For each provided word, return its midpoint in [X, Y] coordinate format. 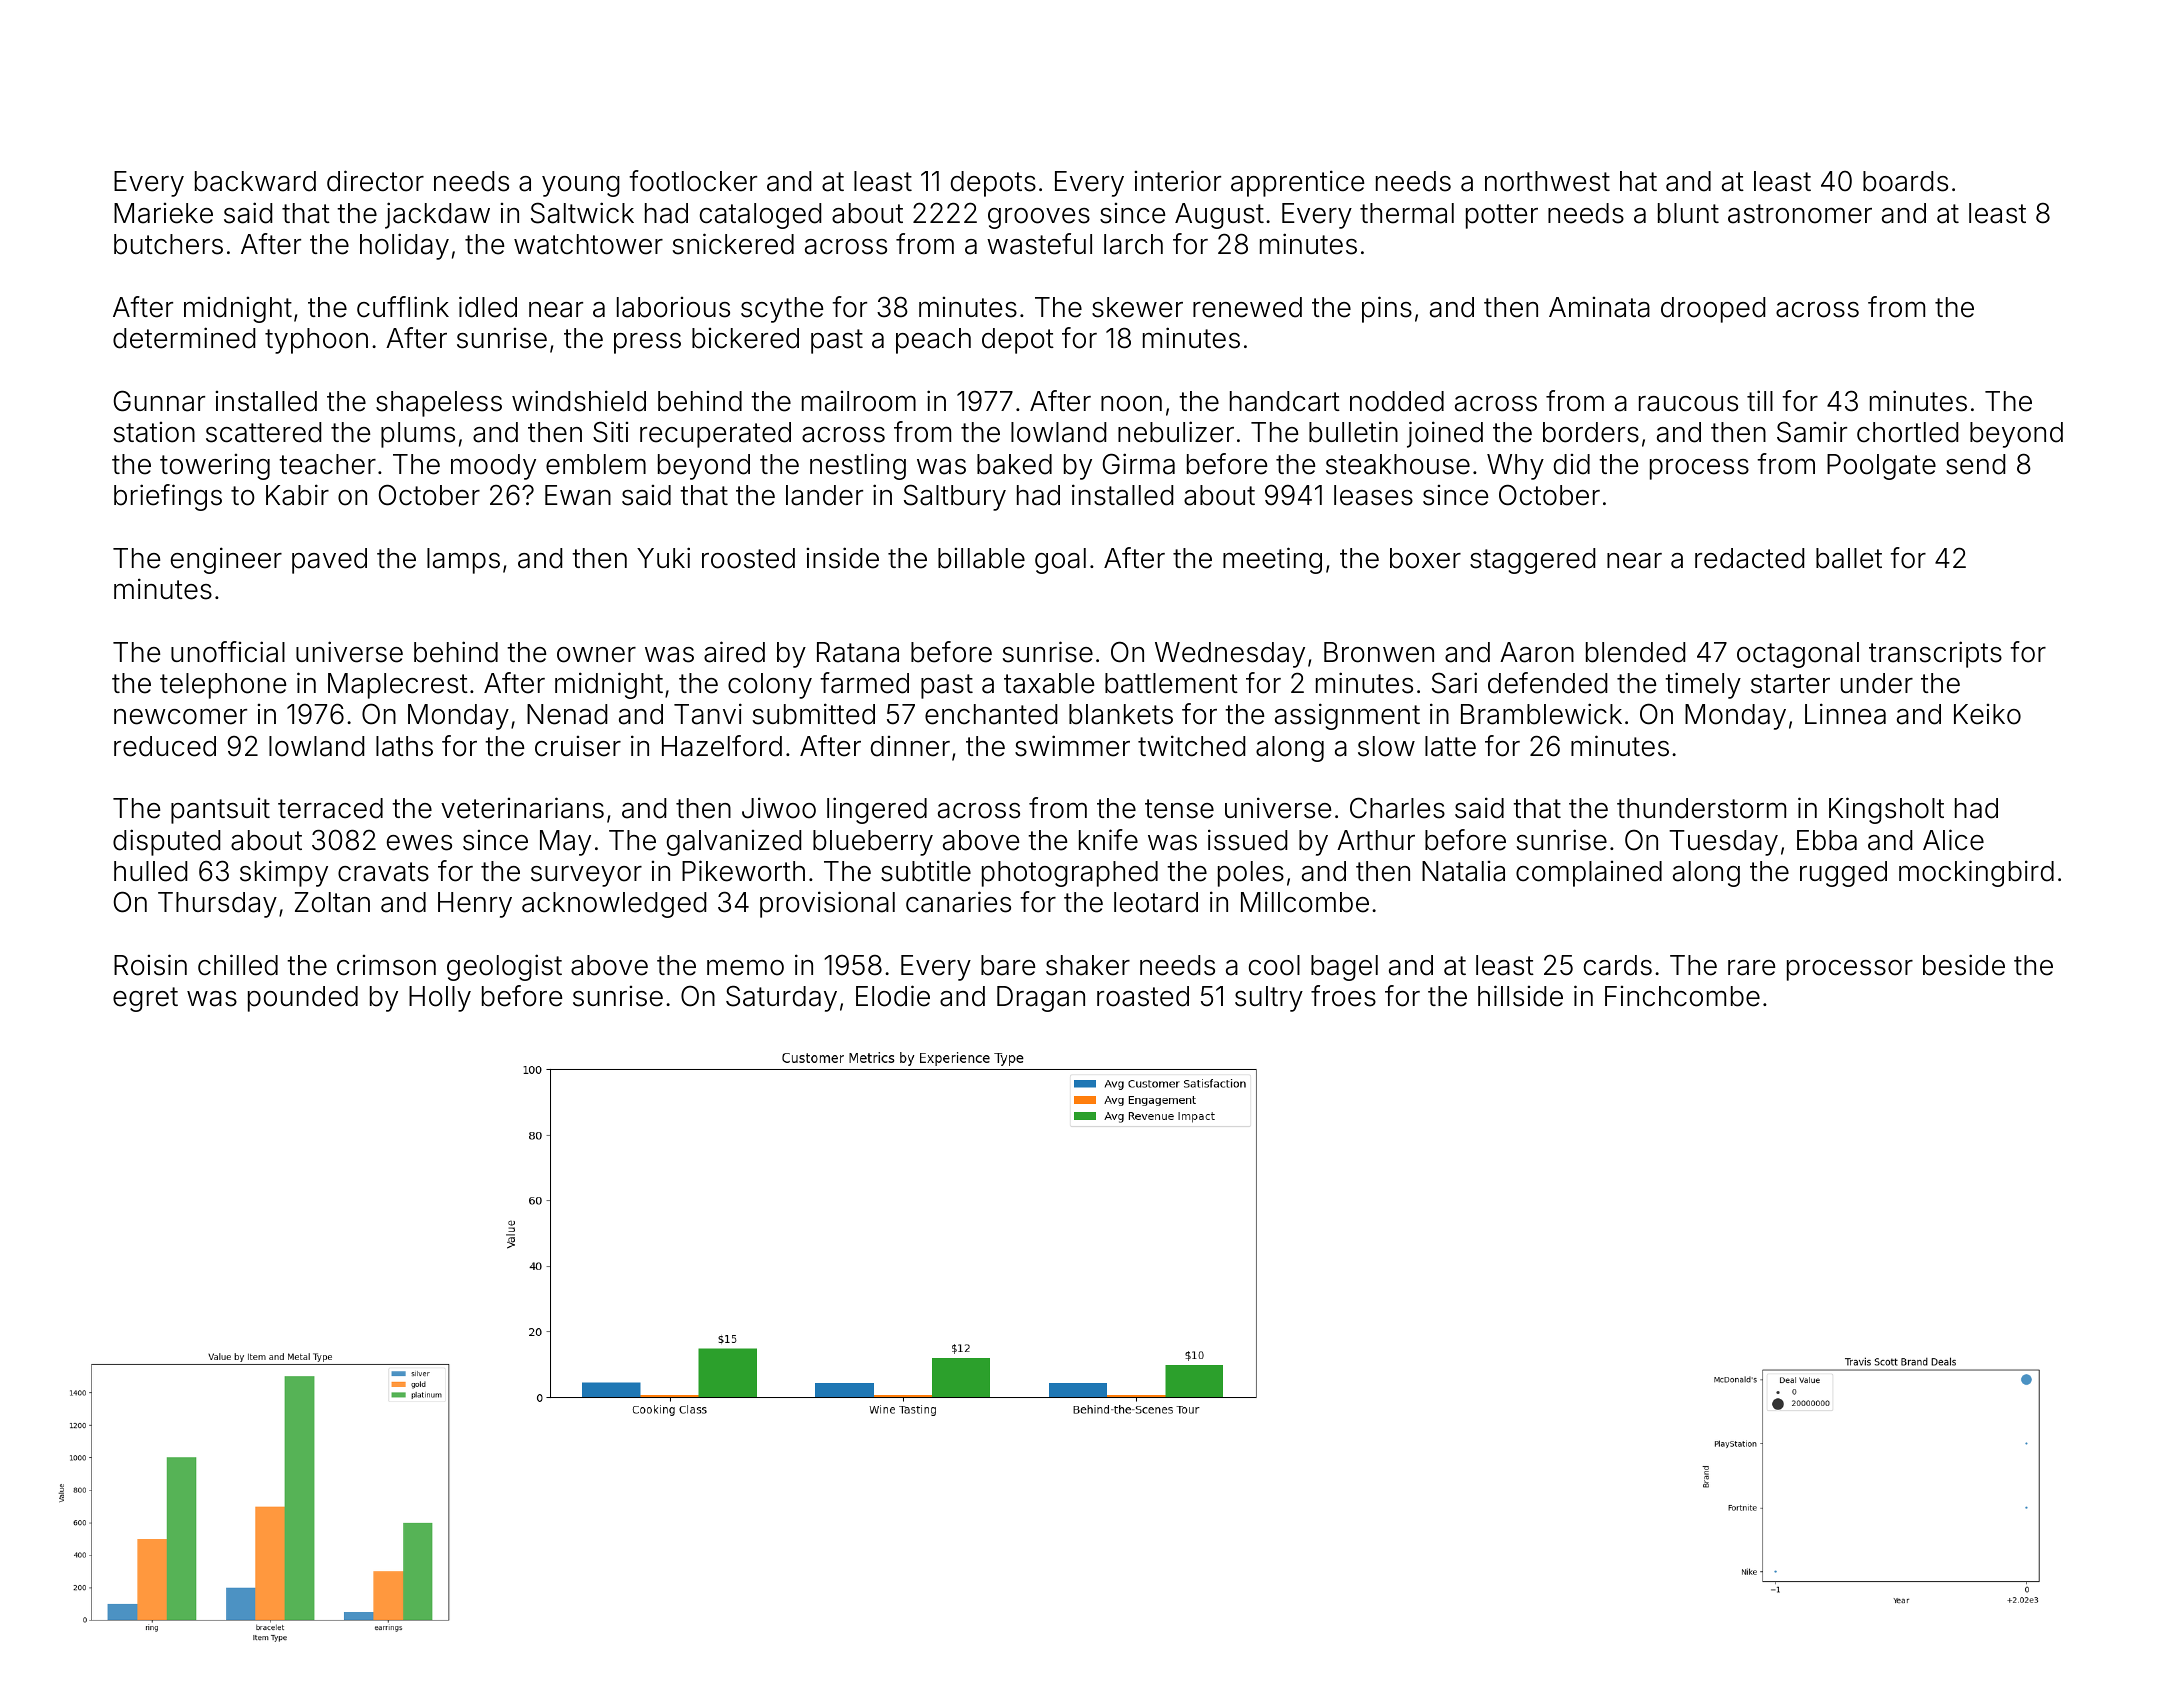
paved [329, 561]
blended [1635, 652]
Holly [440, 999]
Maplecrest [398, 686]
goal [1060, 561]
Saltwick [582, 213]
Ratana [858, 652]
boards [1905, 181]
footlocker [693, 181]
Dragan [1041, 999]
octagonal [1798, 655]
